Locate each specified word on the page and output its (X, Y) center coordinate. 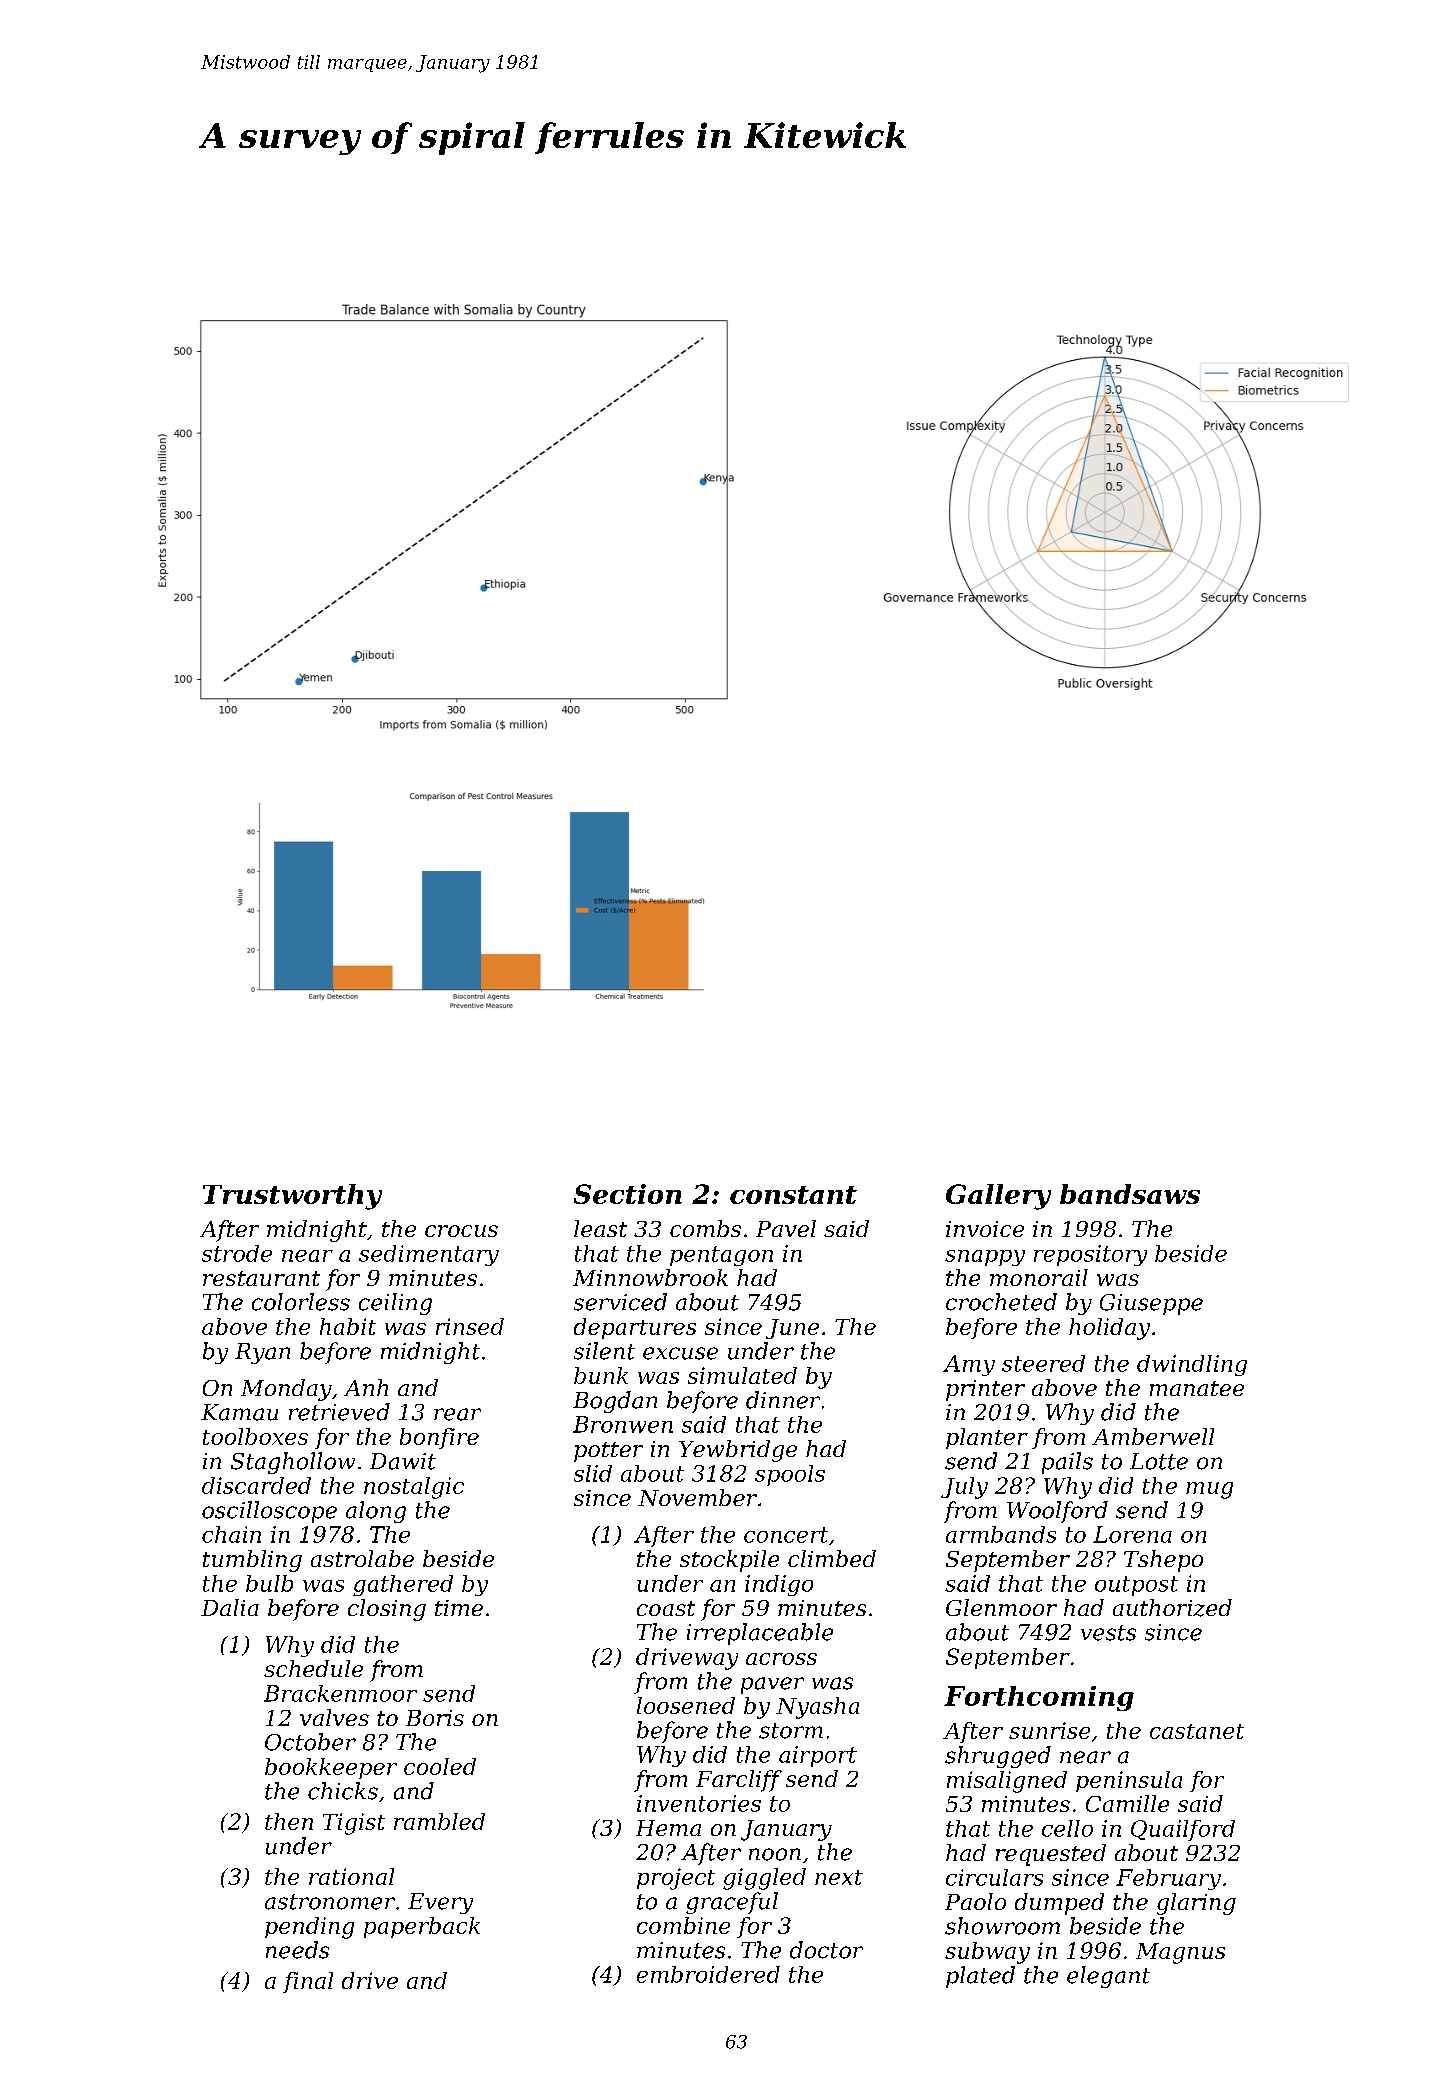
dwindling (1192, 1365)
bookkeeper (331, 1768)
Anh (366, 1387)
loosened (686, 1705)
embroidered (708, 1974)
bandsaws (1130, 1194)
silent (604, 1351)
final (308, 1982)
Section (628, 1194)
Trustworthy (292, 1197)
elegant (1108, 1977)
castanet (1197, 1731)
